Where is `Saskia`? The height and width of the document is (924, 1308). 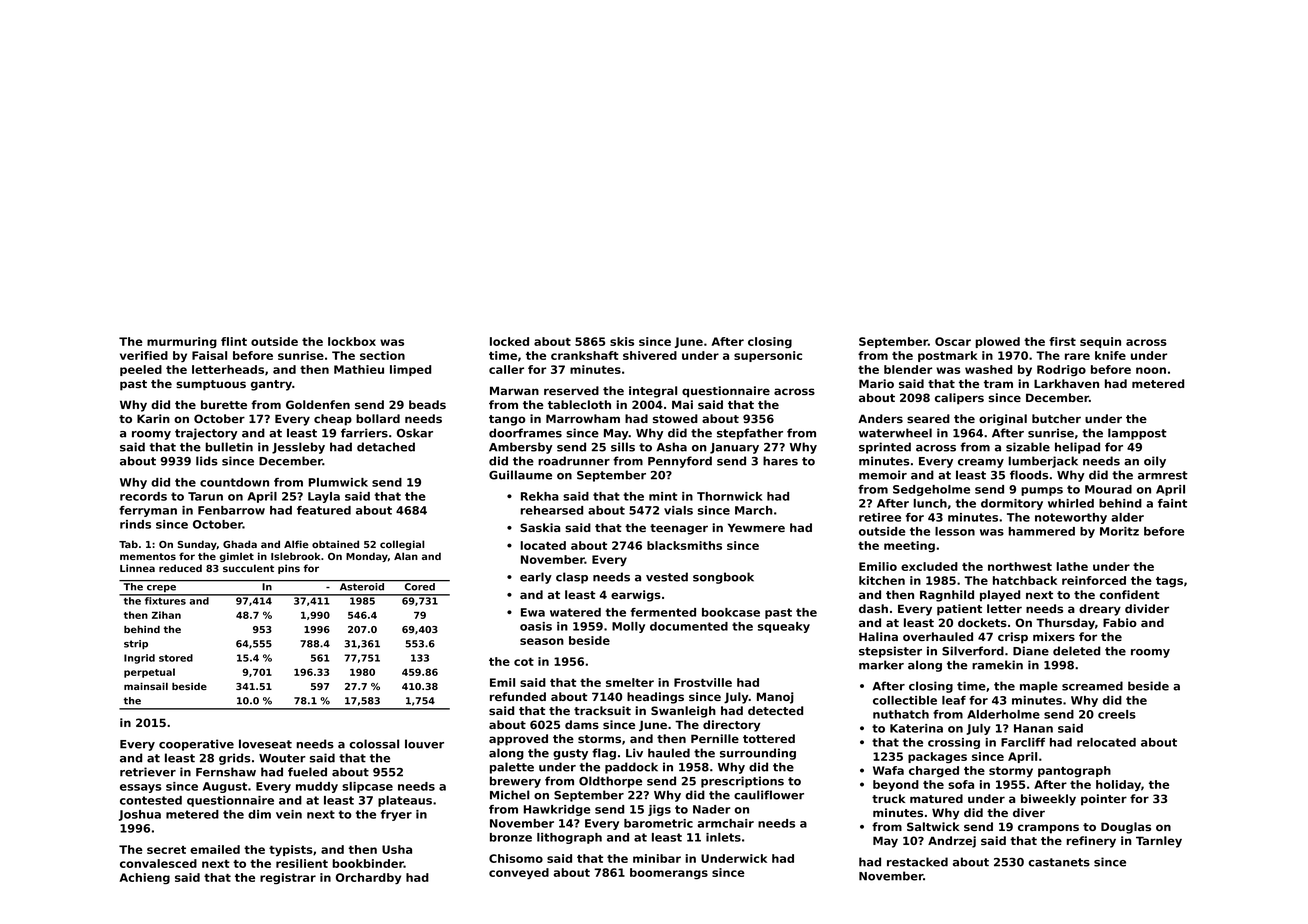 Saskia is located at coordinates (540, 527).
